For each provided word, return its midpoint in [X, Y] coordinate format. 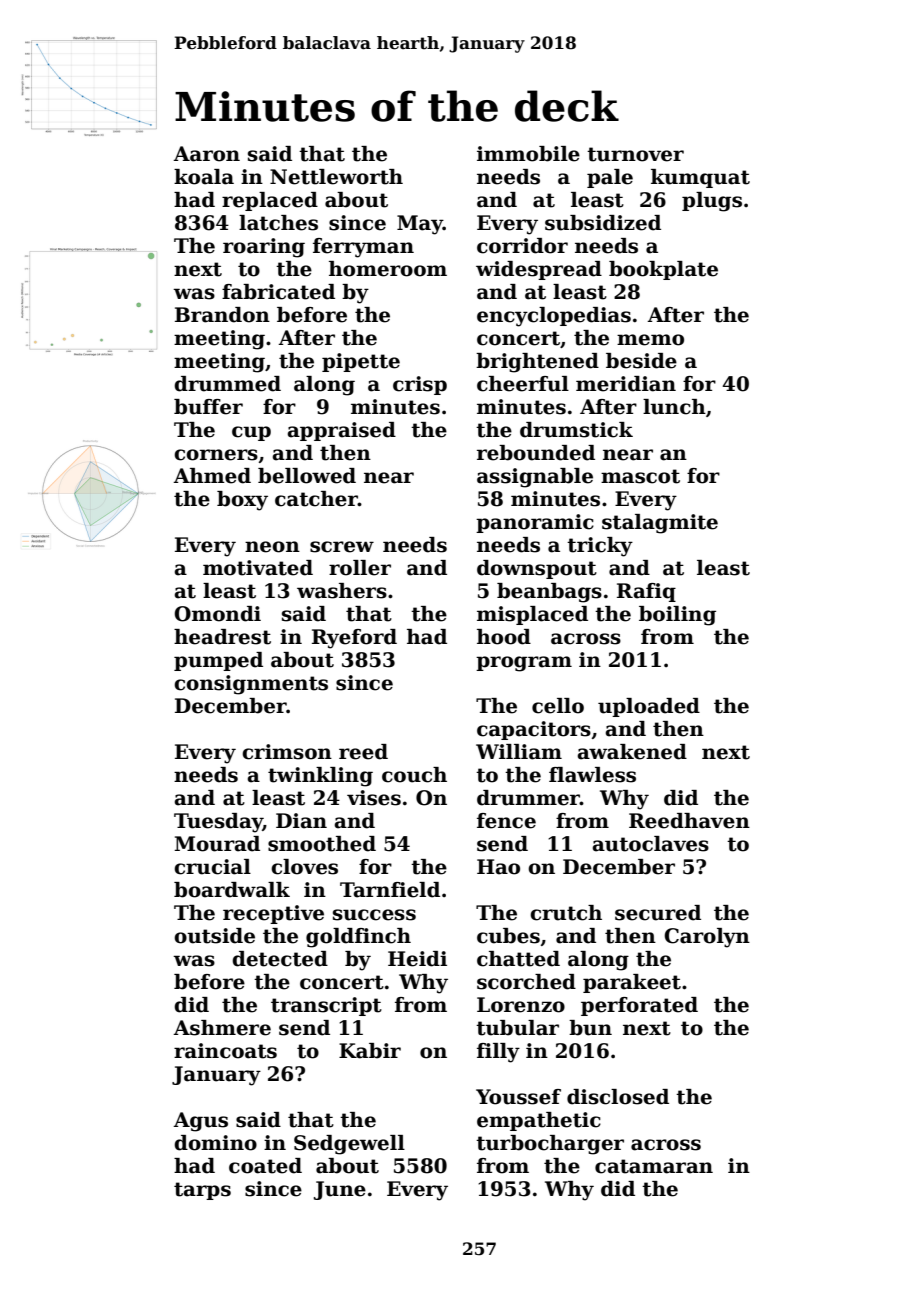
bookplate [663, 270]
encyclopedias [554, 317]
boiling [677, 616]
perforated [639, 1006]
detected [280, 959]
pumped [218, 661]
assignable [535, 478]
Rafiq [646, 592]
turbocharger [550, 1145]
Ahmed [212, 476]
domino [215, 1143]
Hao [498, 867]
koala [204, 177]
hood [504, 637]
